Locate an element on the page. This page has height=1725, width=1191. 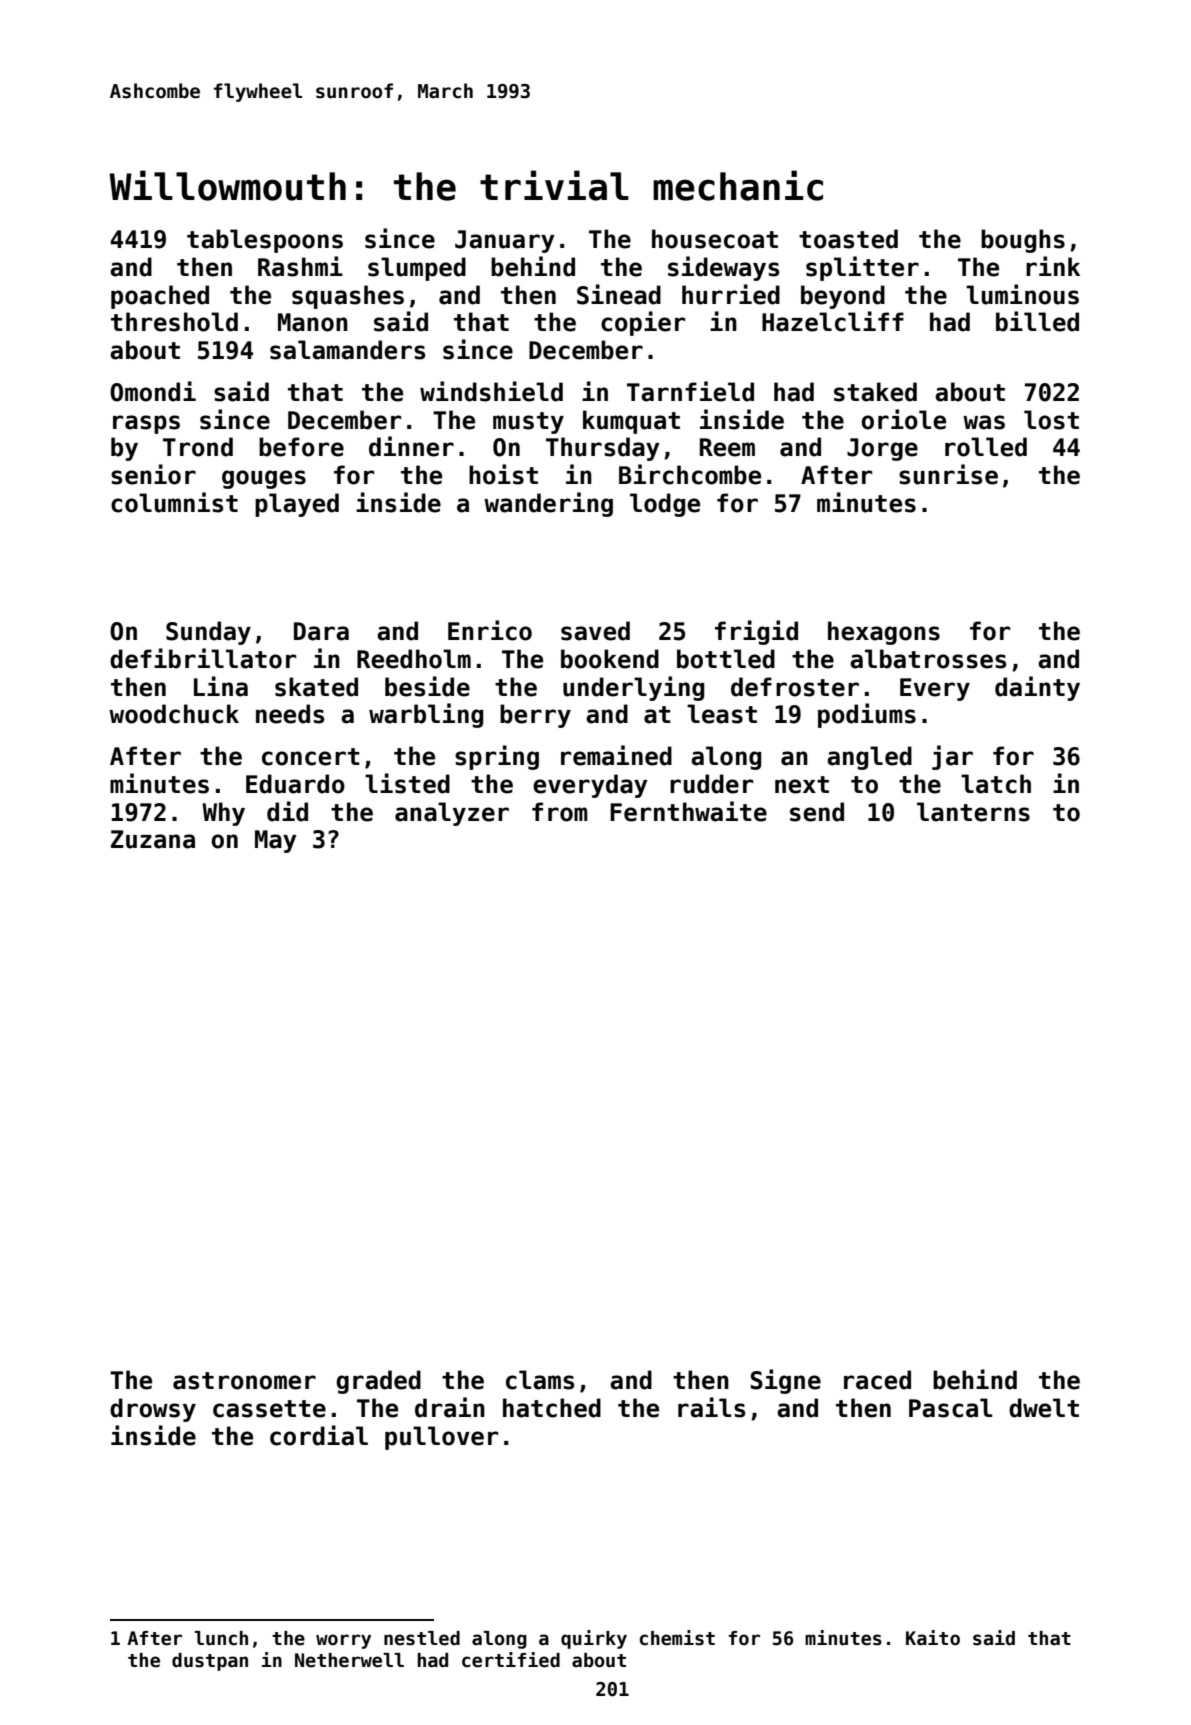
woodchuck is located at coordinates (174, 714).
